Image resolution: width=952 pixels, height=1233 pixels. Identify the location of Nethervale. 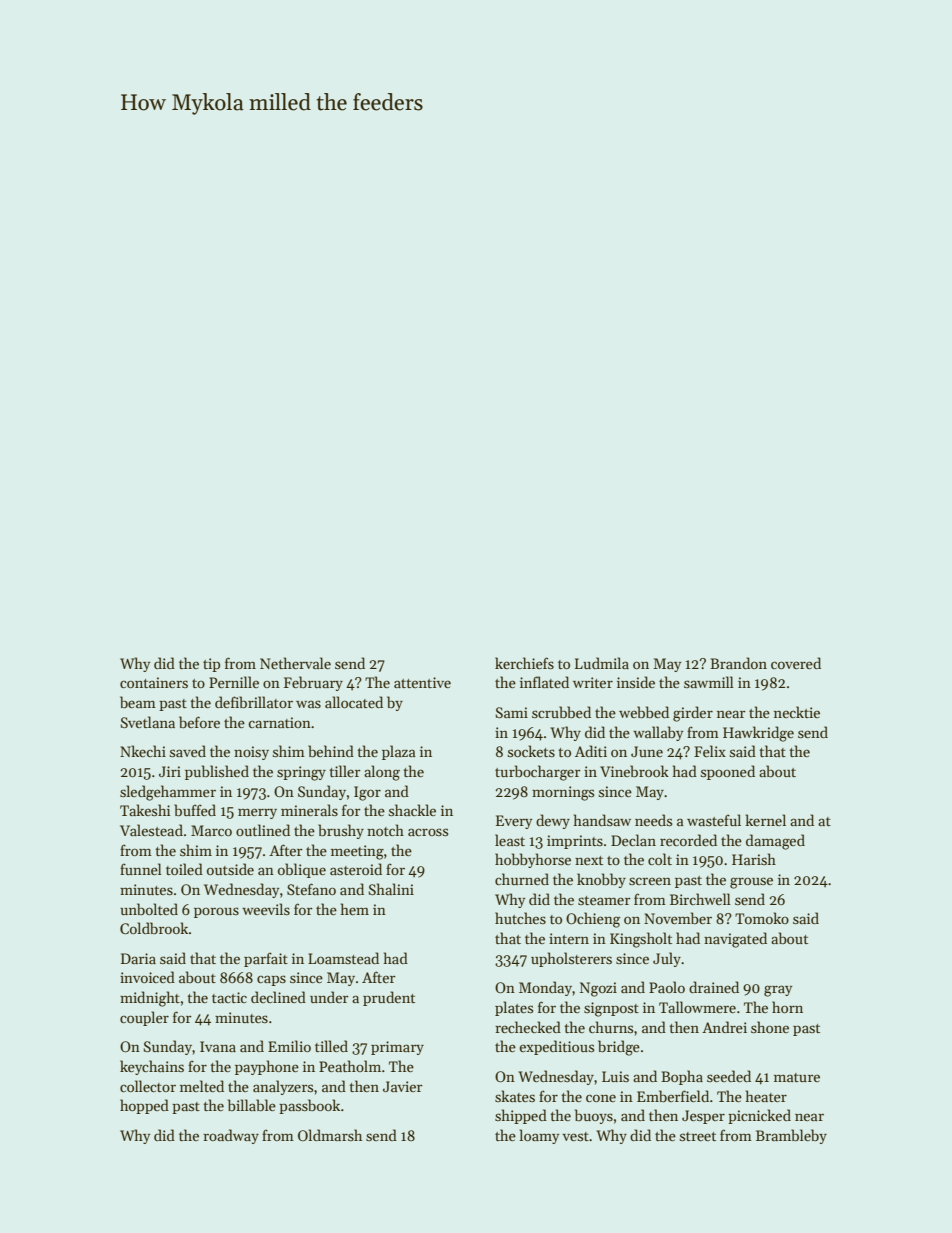
(295, 663).
